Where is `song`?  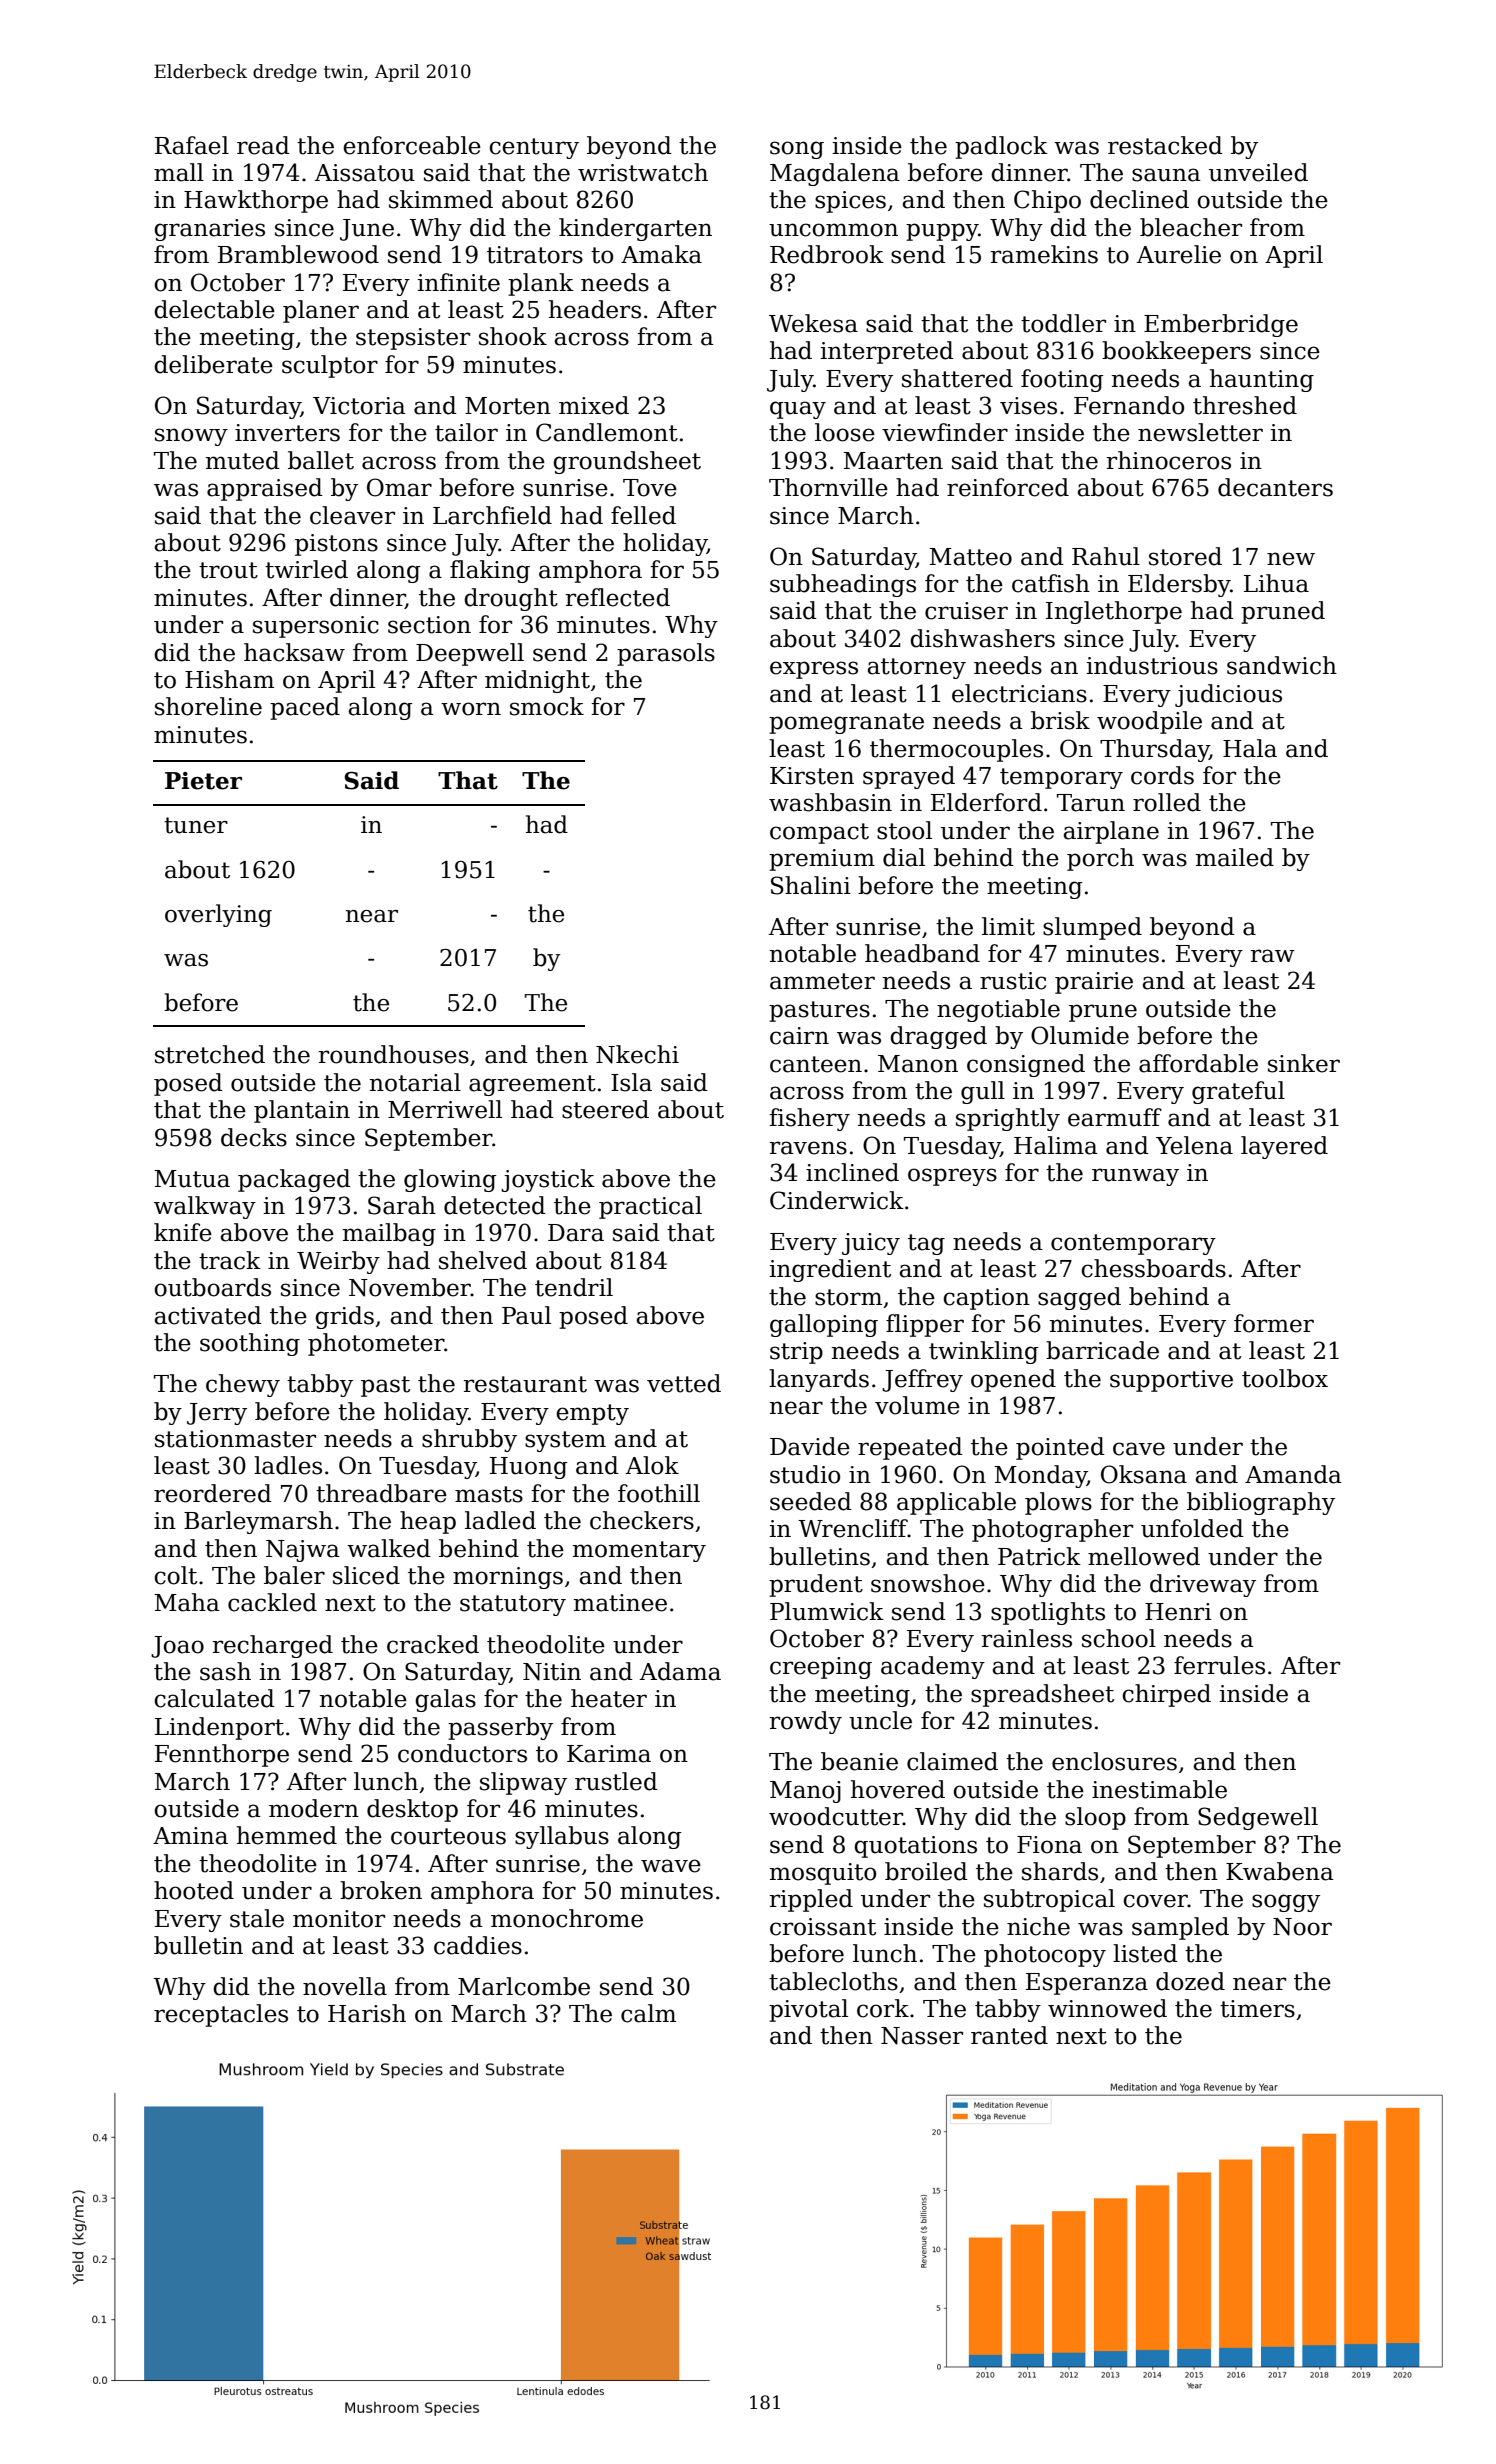 song is located at coordinates (797, 150).
